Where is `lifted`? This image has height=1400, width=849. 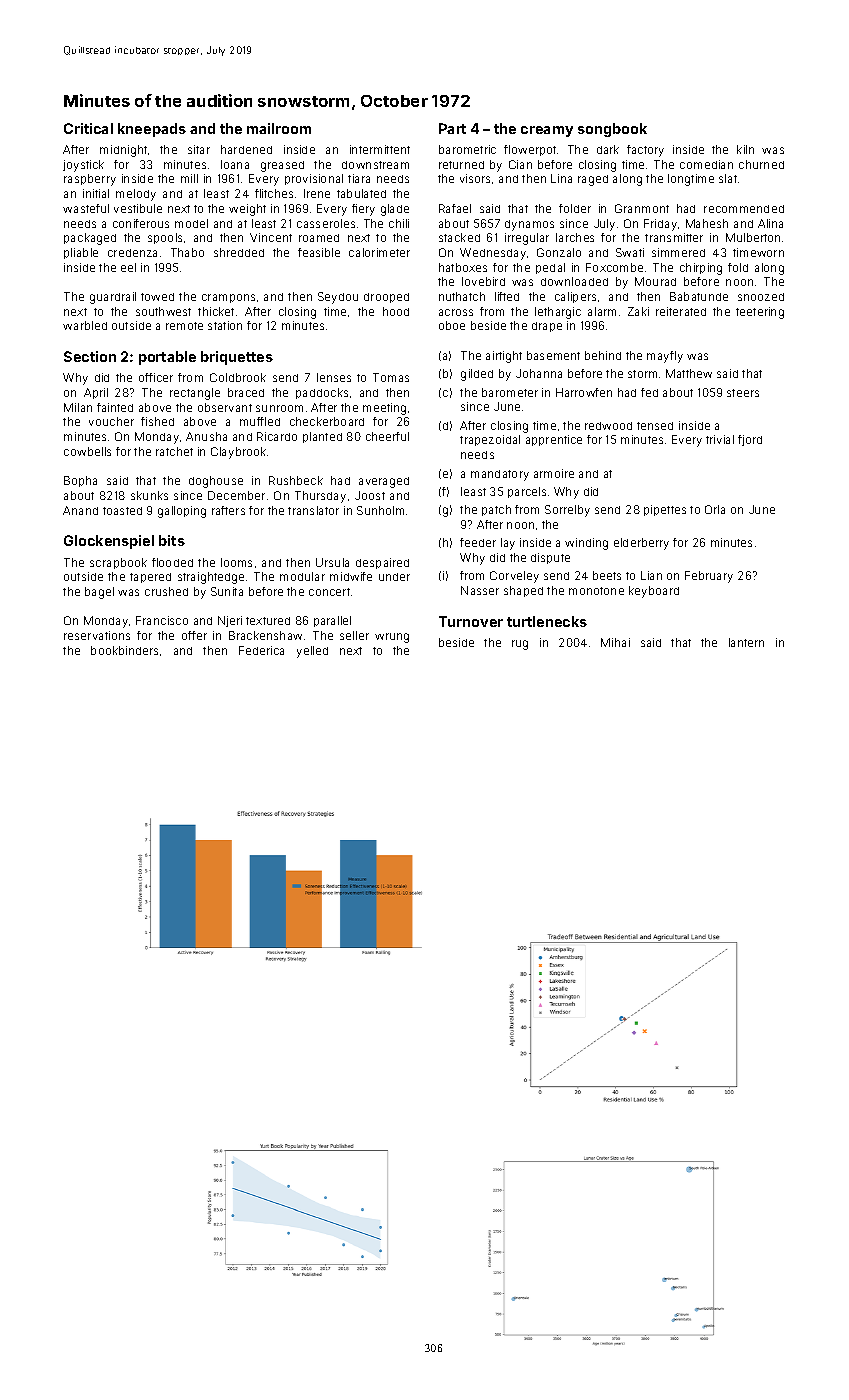
lifted is located at coordinates (507, 296).
